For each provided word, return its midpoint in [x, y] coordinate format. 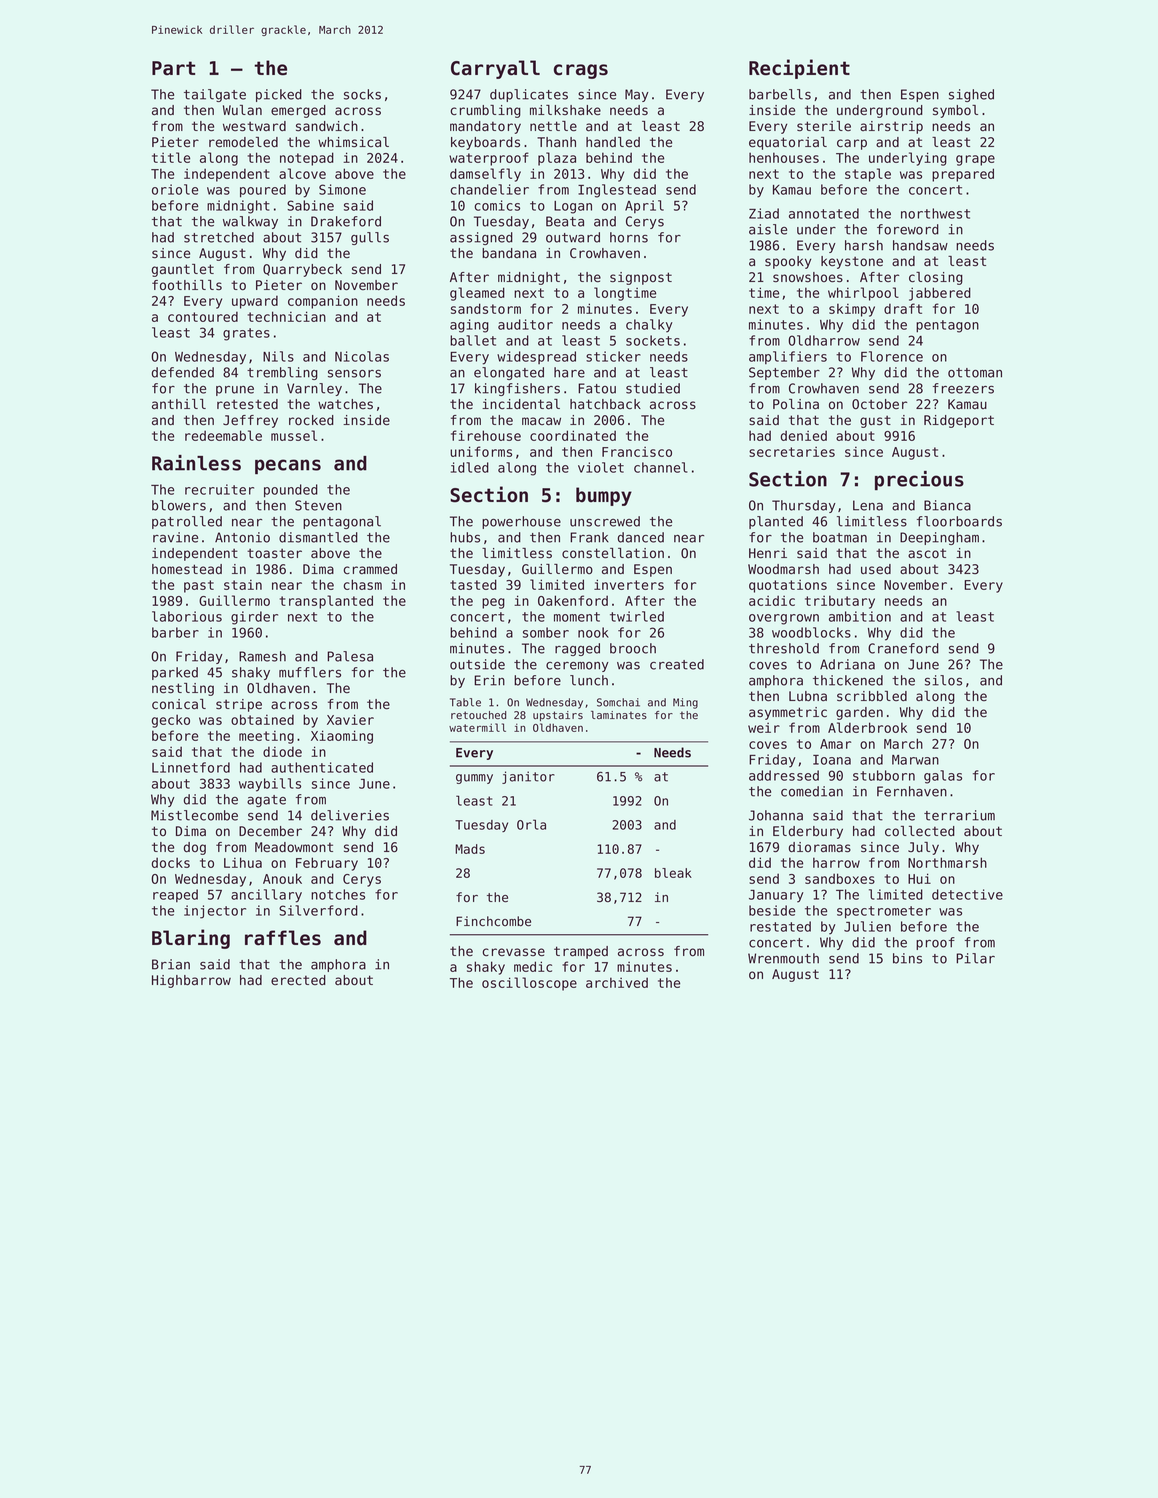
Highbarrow [191, 981]
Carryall [495, 69]
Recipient [799, 69]
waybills [270, 785]
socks [362, 94]
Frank [589, 537]
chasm [362, 584]
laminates [619, 715]
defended [183, 372]
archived [617, 982]
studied [653, 388]
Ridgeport [959, 421]
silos [943, 680]
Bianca [947, 505]
